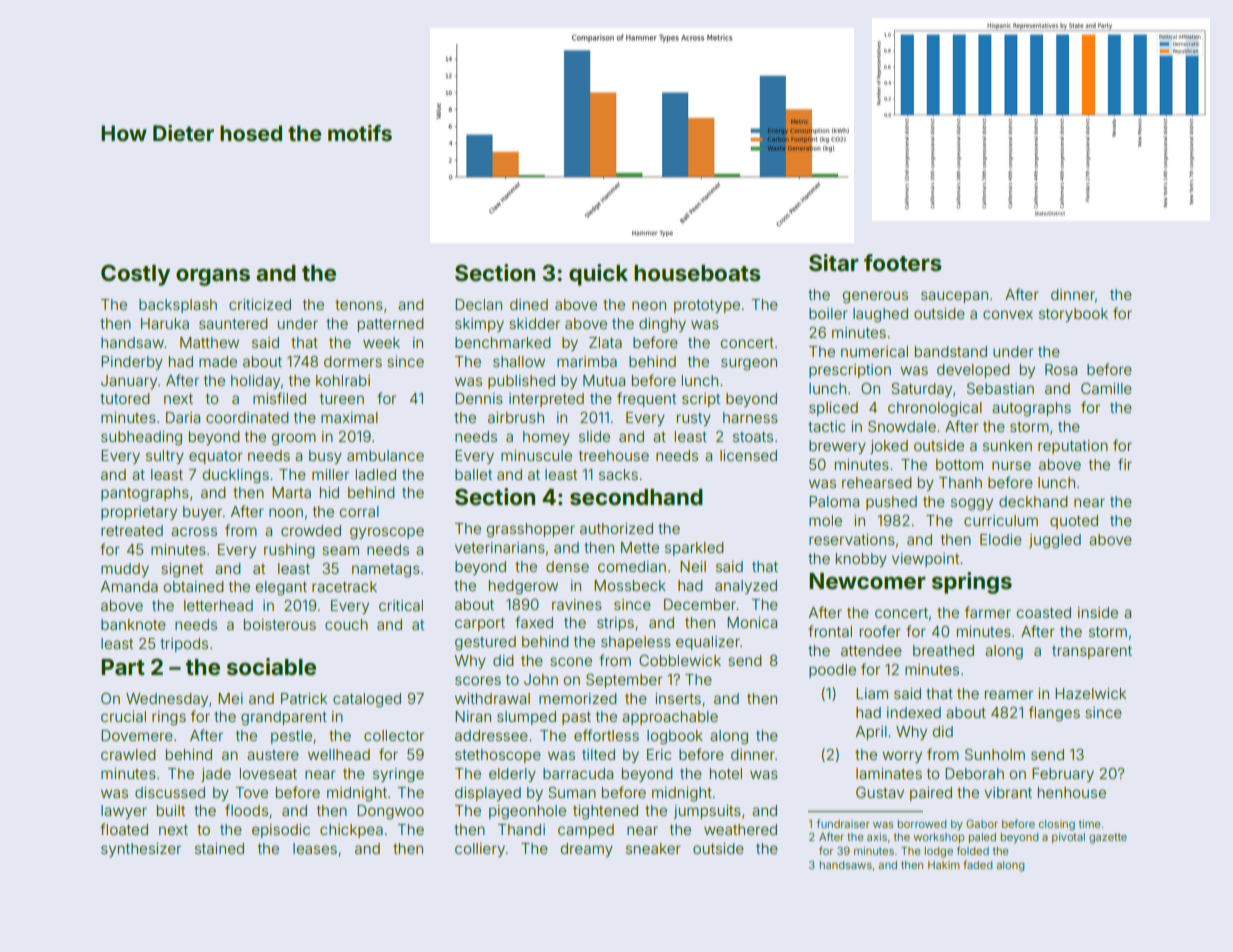  Describe the element at coordinates (135, 275) in the document. I see `Costly` at that location.
